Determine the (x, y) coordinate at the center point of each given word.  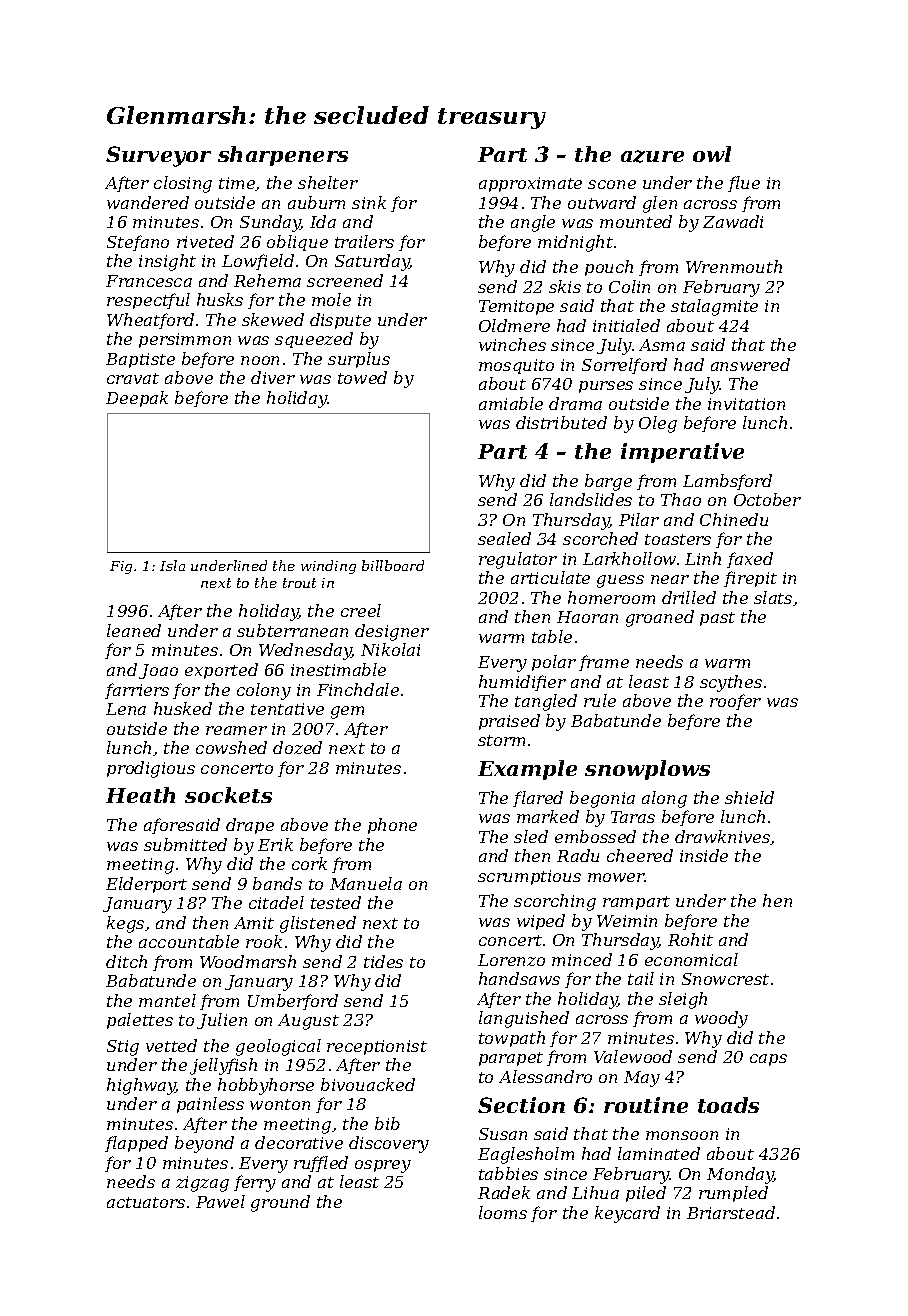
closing (183, 184)
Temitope (516, 307)
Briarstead (731, 1212)
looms (503, 1212)
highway (141, 1086)
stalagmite (714, 307)
